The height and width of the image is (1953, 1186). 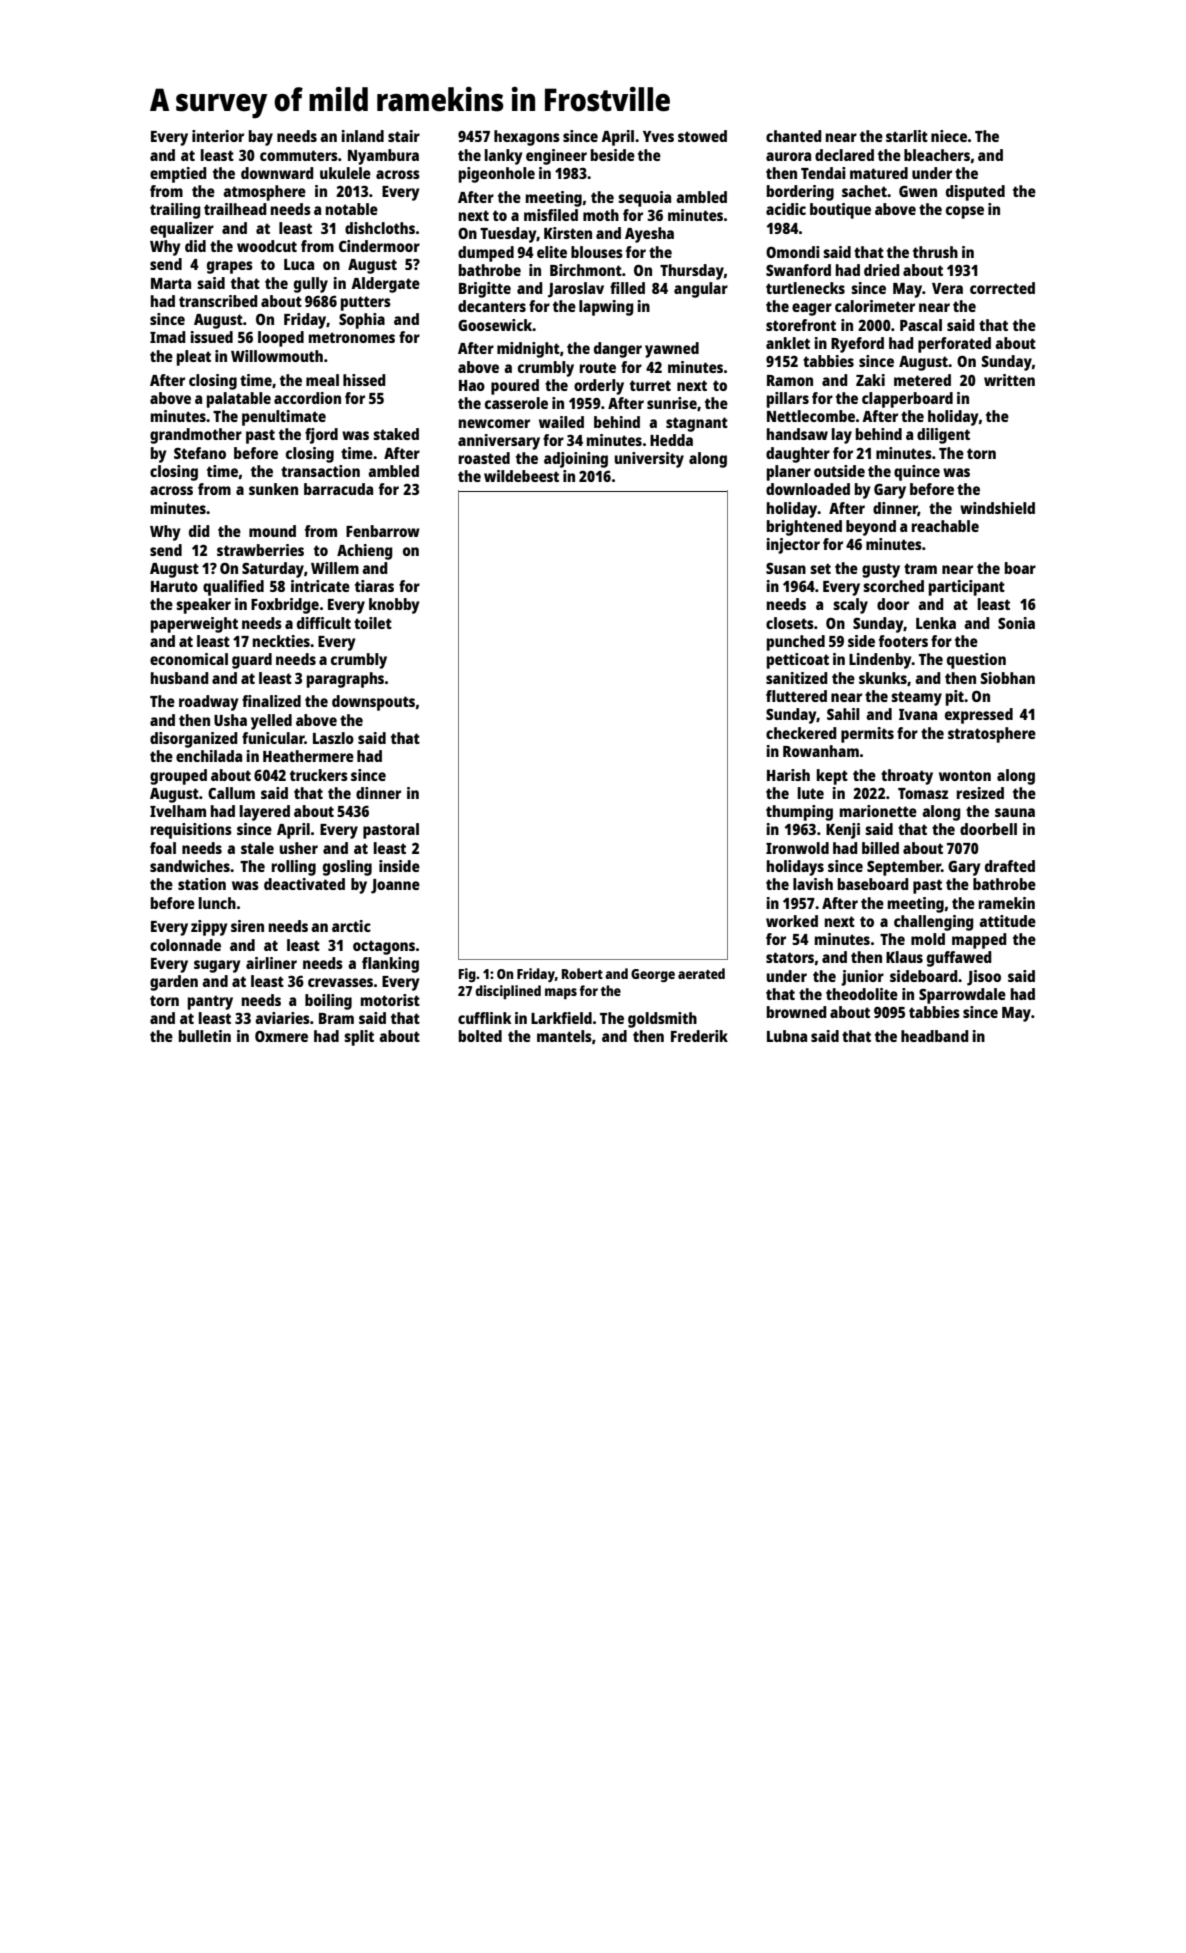 I want to click on stowed, so click(x=702, y=136).
